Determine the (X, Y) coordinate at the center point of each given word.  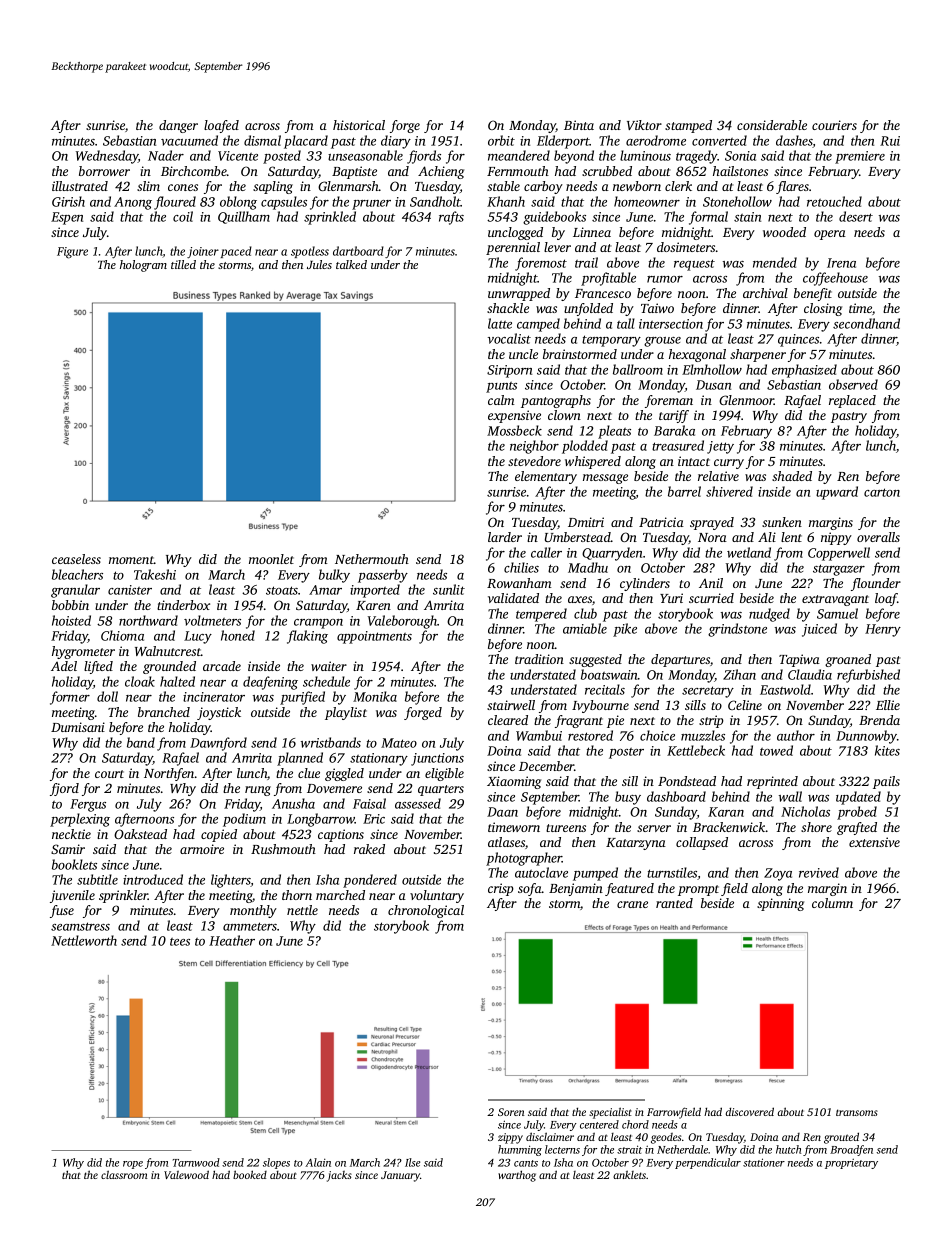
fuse (62, 911)
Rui (890, 141)
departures (680, 660)
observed (853, 384)
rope (133, 1165)
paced (236, 252)
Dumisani (78, 727)
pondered (370, 881)
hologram (143, 266)
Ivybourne (600, 706)
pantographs (556, 401)
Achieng (441, 172)
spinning (780, 904)
